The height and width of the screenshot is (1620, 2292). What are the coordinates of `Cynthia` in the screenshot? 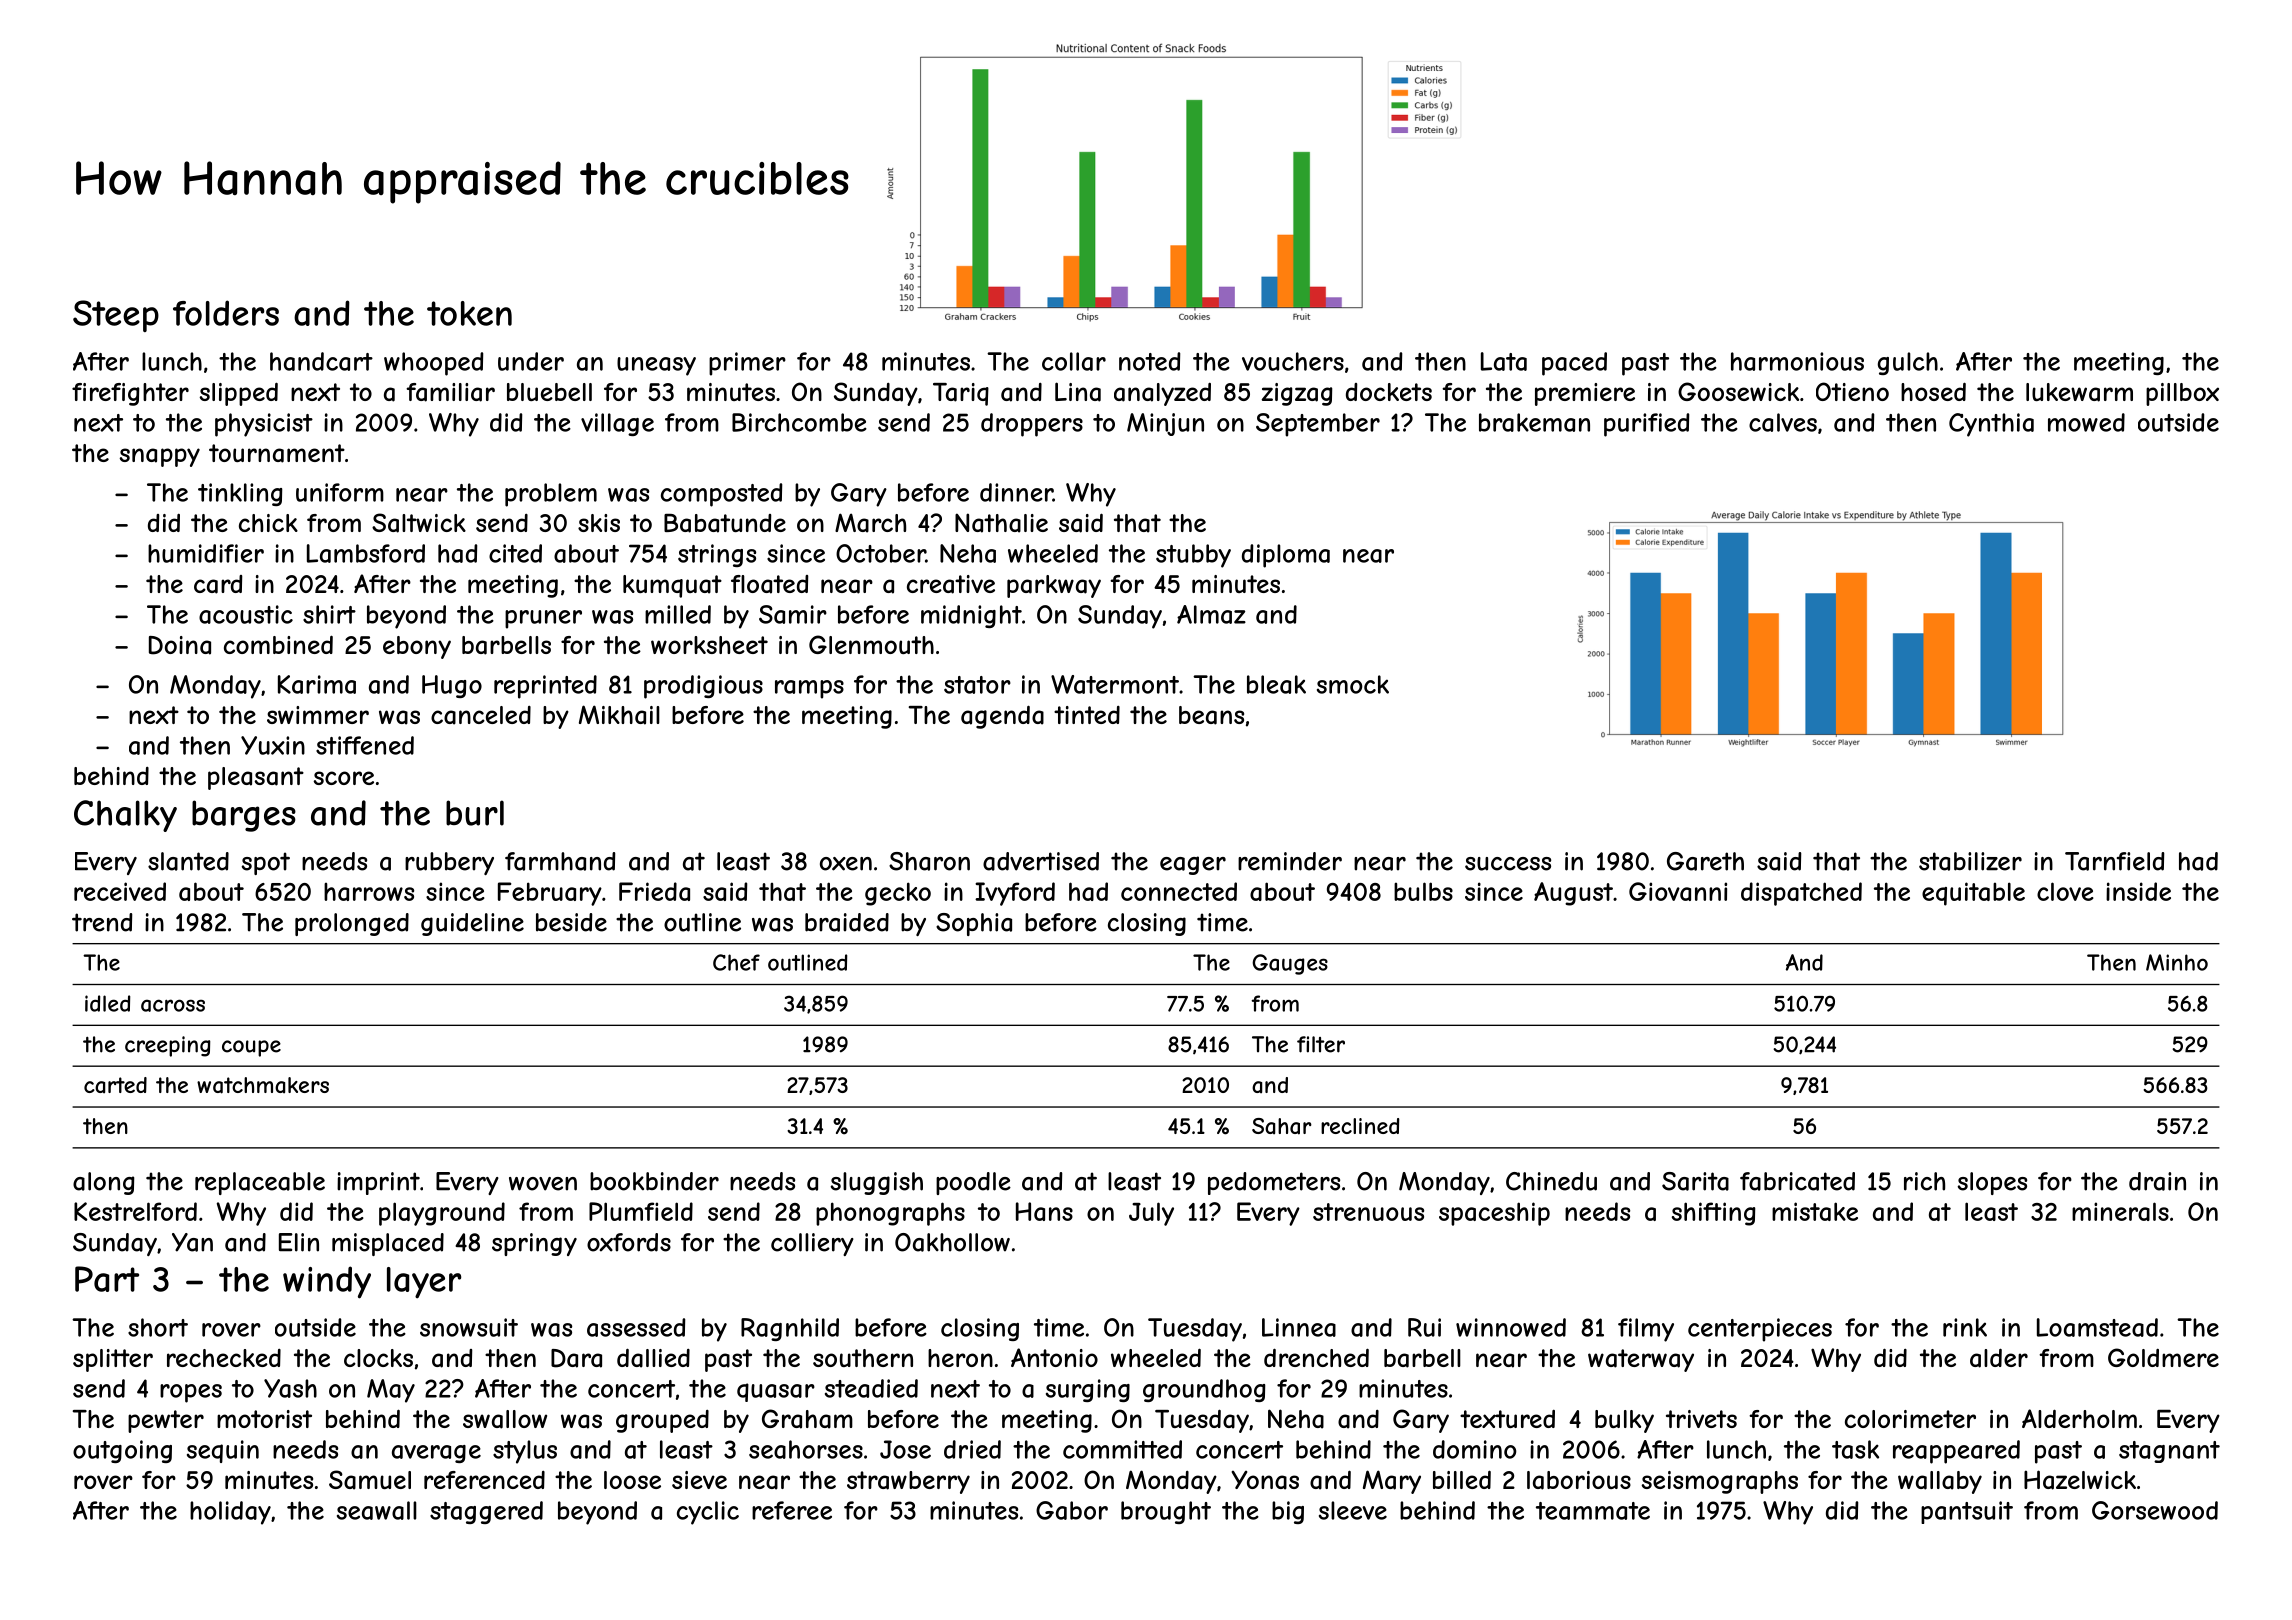 It's located at (1991, 425).
